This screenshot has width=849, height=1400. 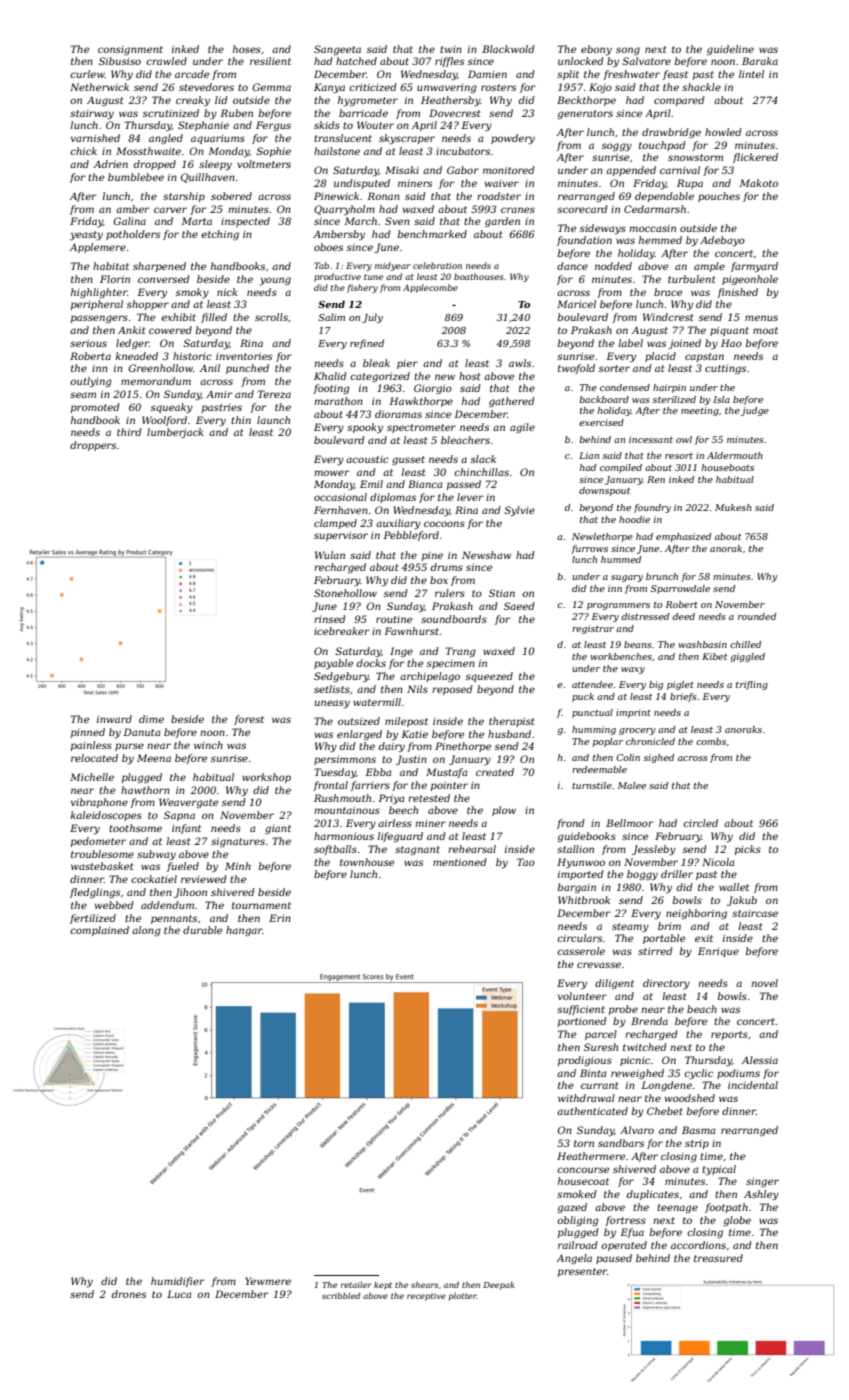 What do you see at coordinates (333, 664) in the screenshot?
I see `payable` at bounding box center [333, 664].
